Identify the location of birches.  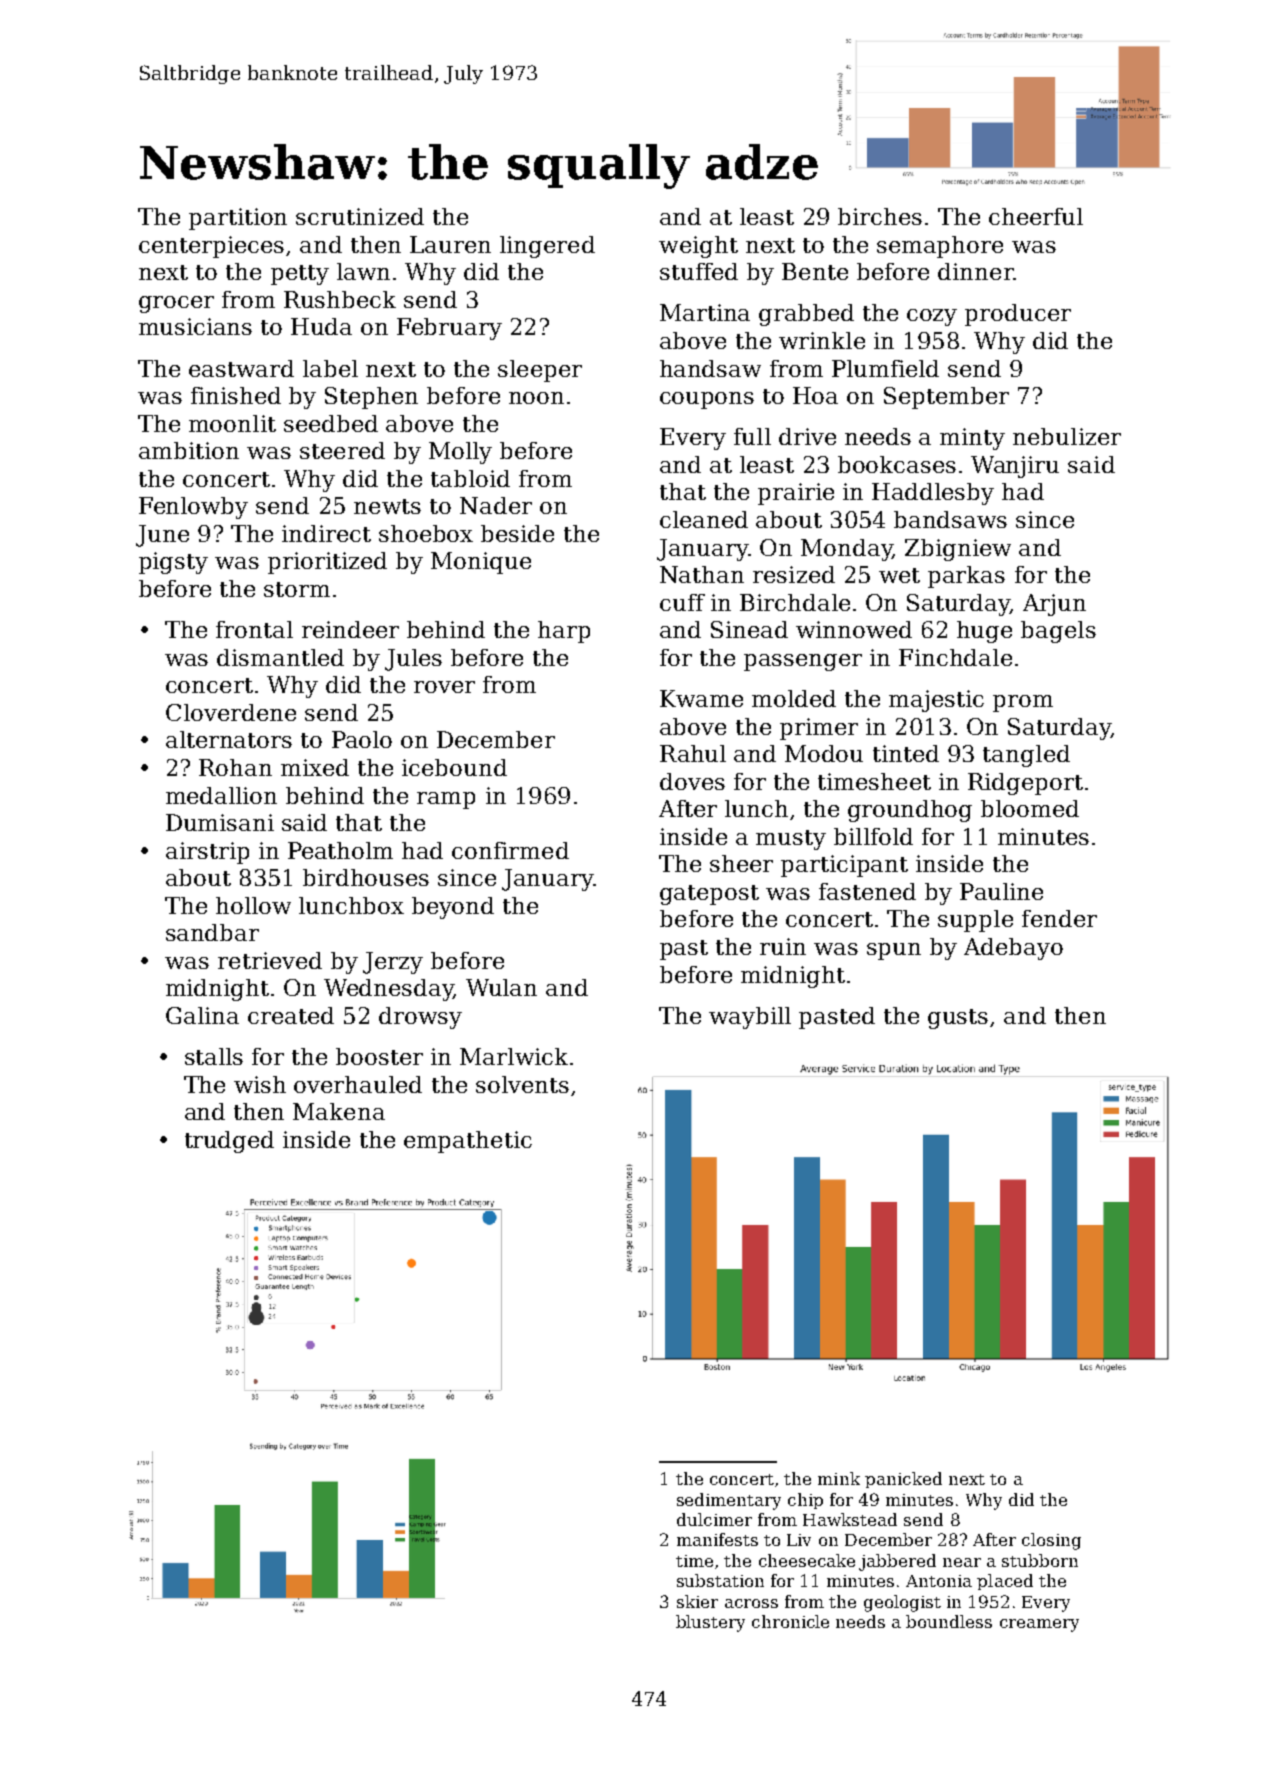
(880, 216).
